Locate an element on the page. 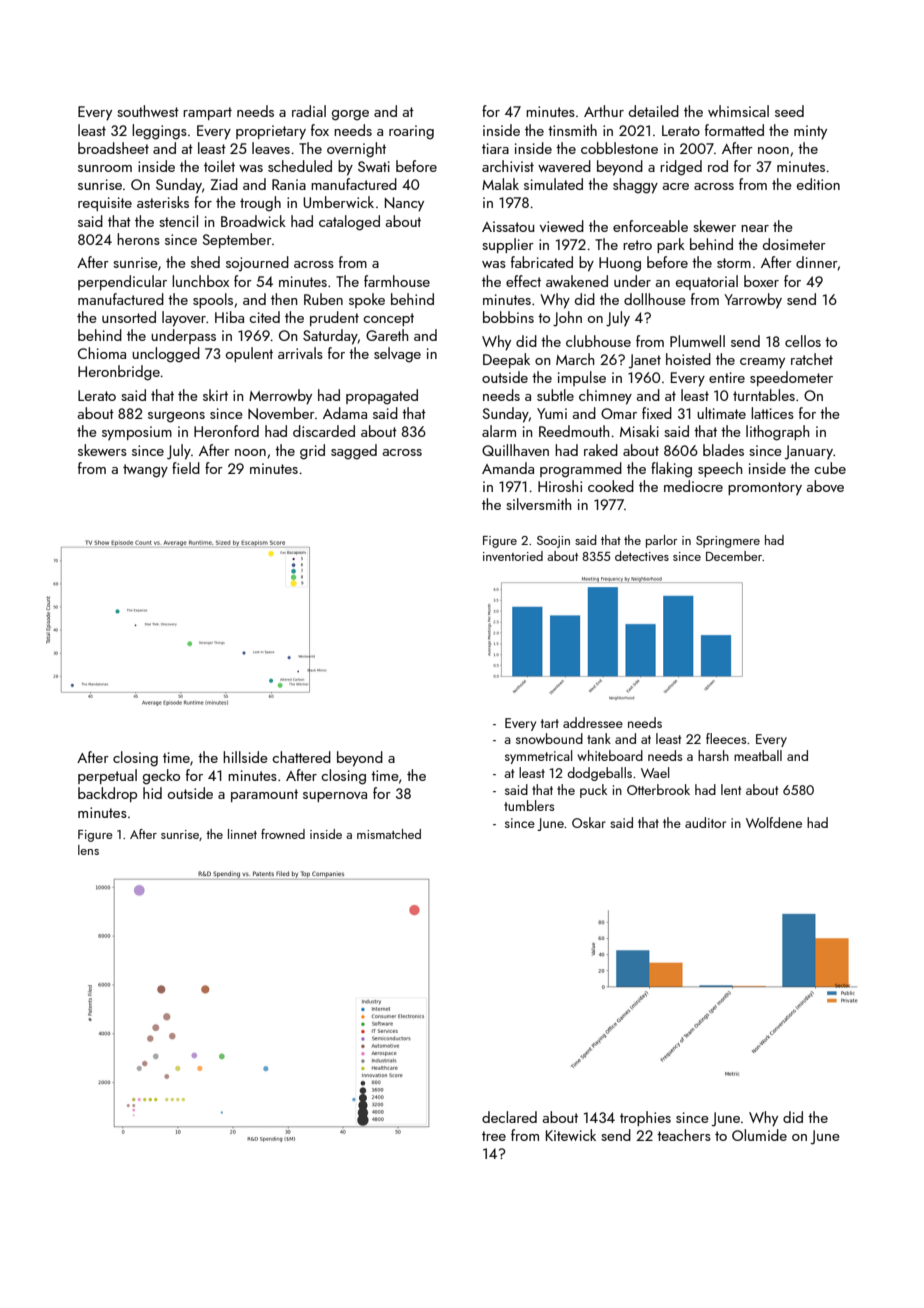 This page has width=924, height=1308. Deepak is located at coordinates (506, 360).
